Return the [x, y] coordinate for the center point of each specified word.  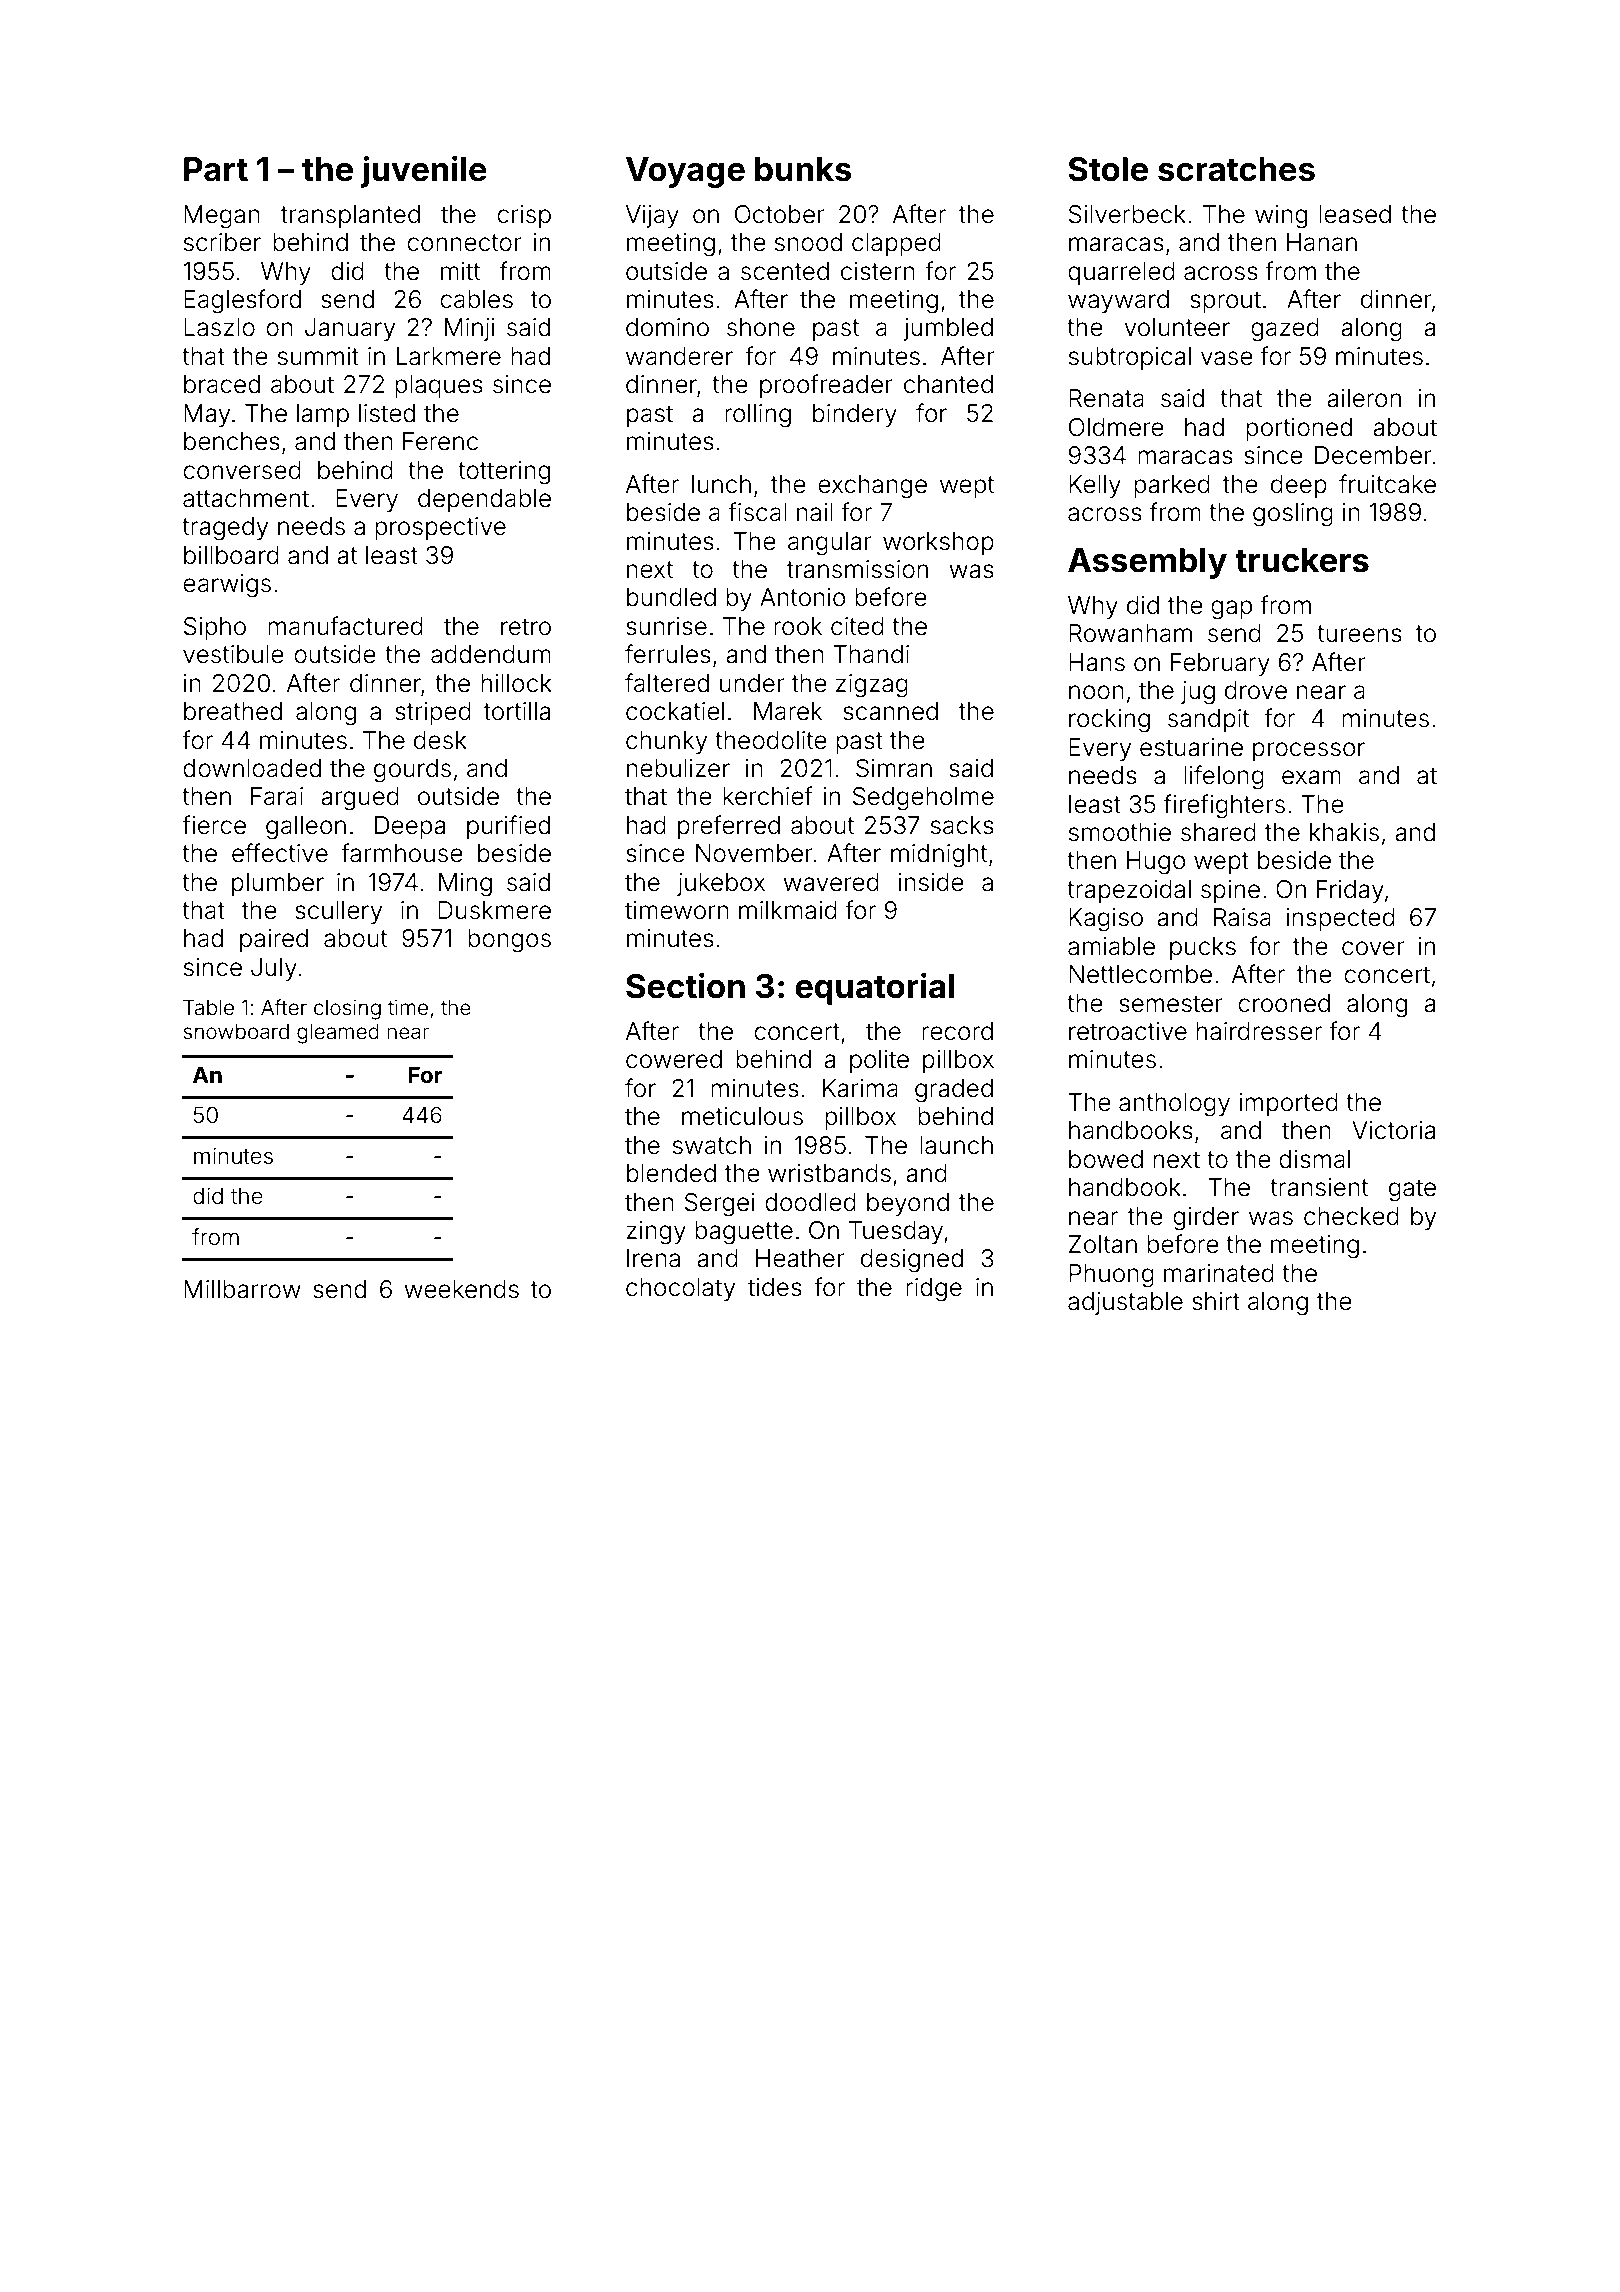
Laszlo [219, 327]
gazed [1285, 330]
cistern [878, 271]
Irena [653, 1258]
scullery [338, 912]
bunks [803, 169]
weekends [461, 1289]
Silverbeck [1127, 214]
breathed [233, 711]
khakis [1344, 832]
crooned [1284, 1003]
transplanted [350, 216]
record [957, 1031]
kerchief [767, 796]
